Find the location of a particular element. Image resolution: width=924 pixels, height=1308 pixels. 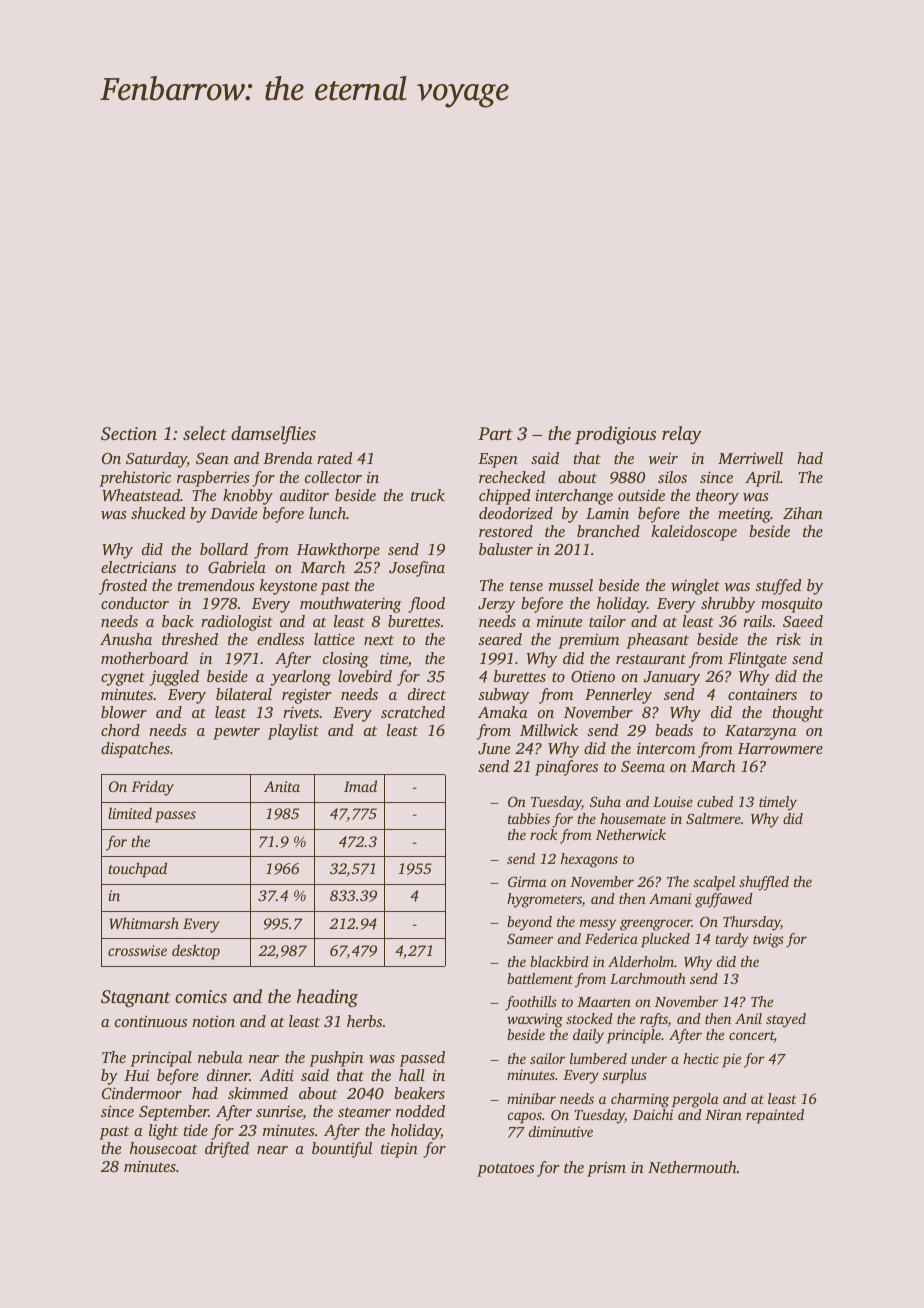

Thursday is located at coordinates (752, 923).
